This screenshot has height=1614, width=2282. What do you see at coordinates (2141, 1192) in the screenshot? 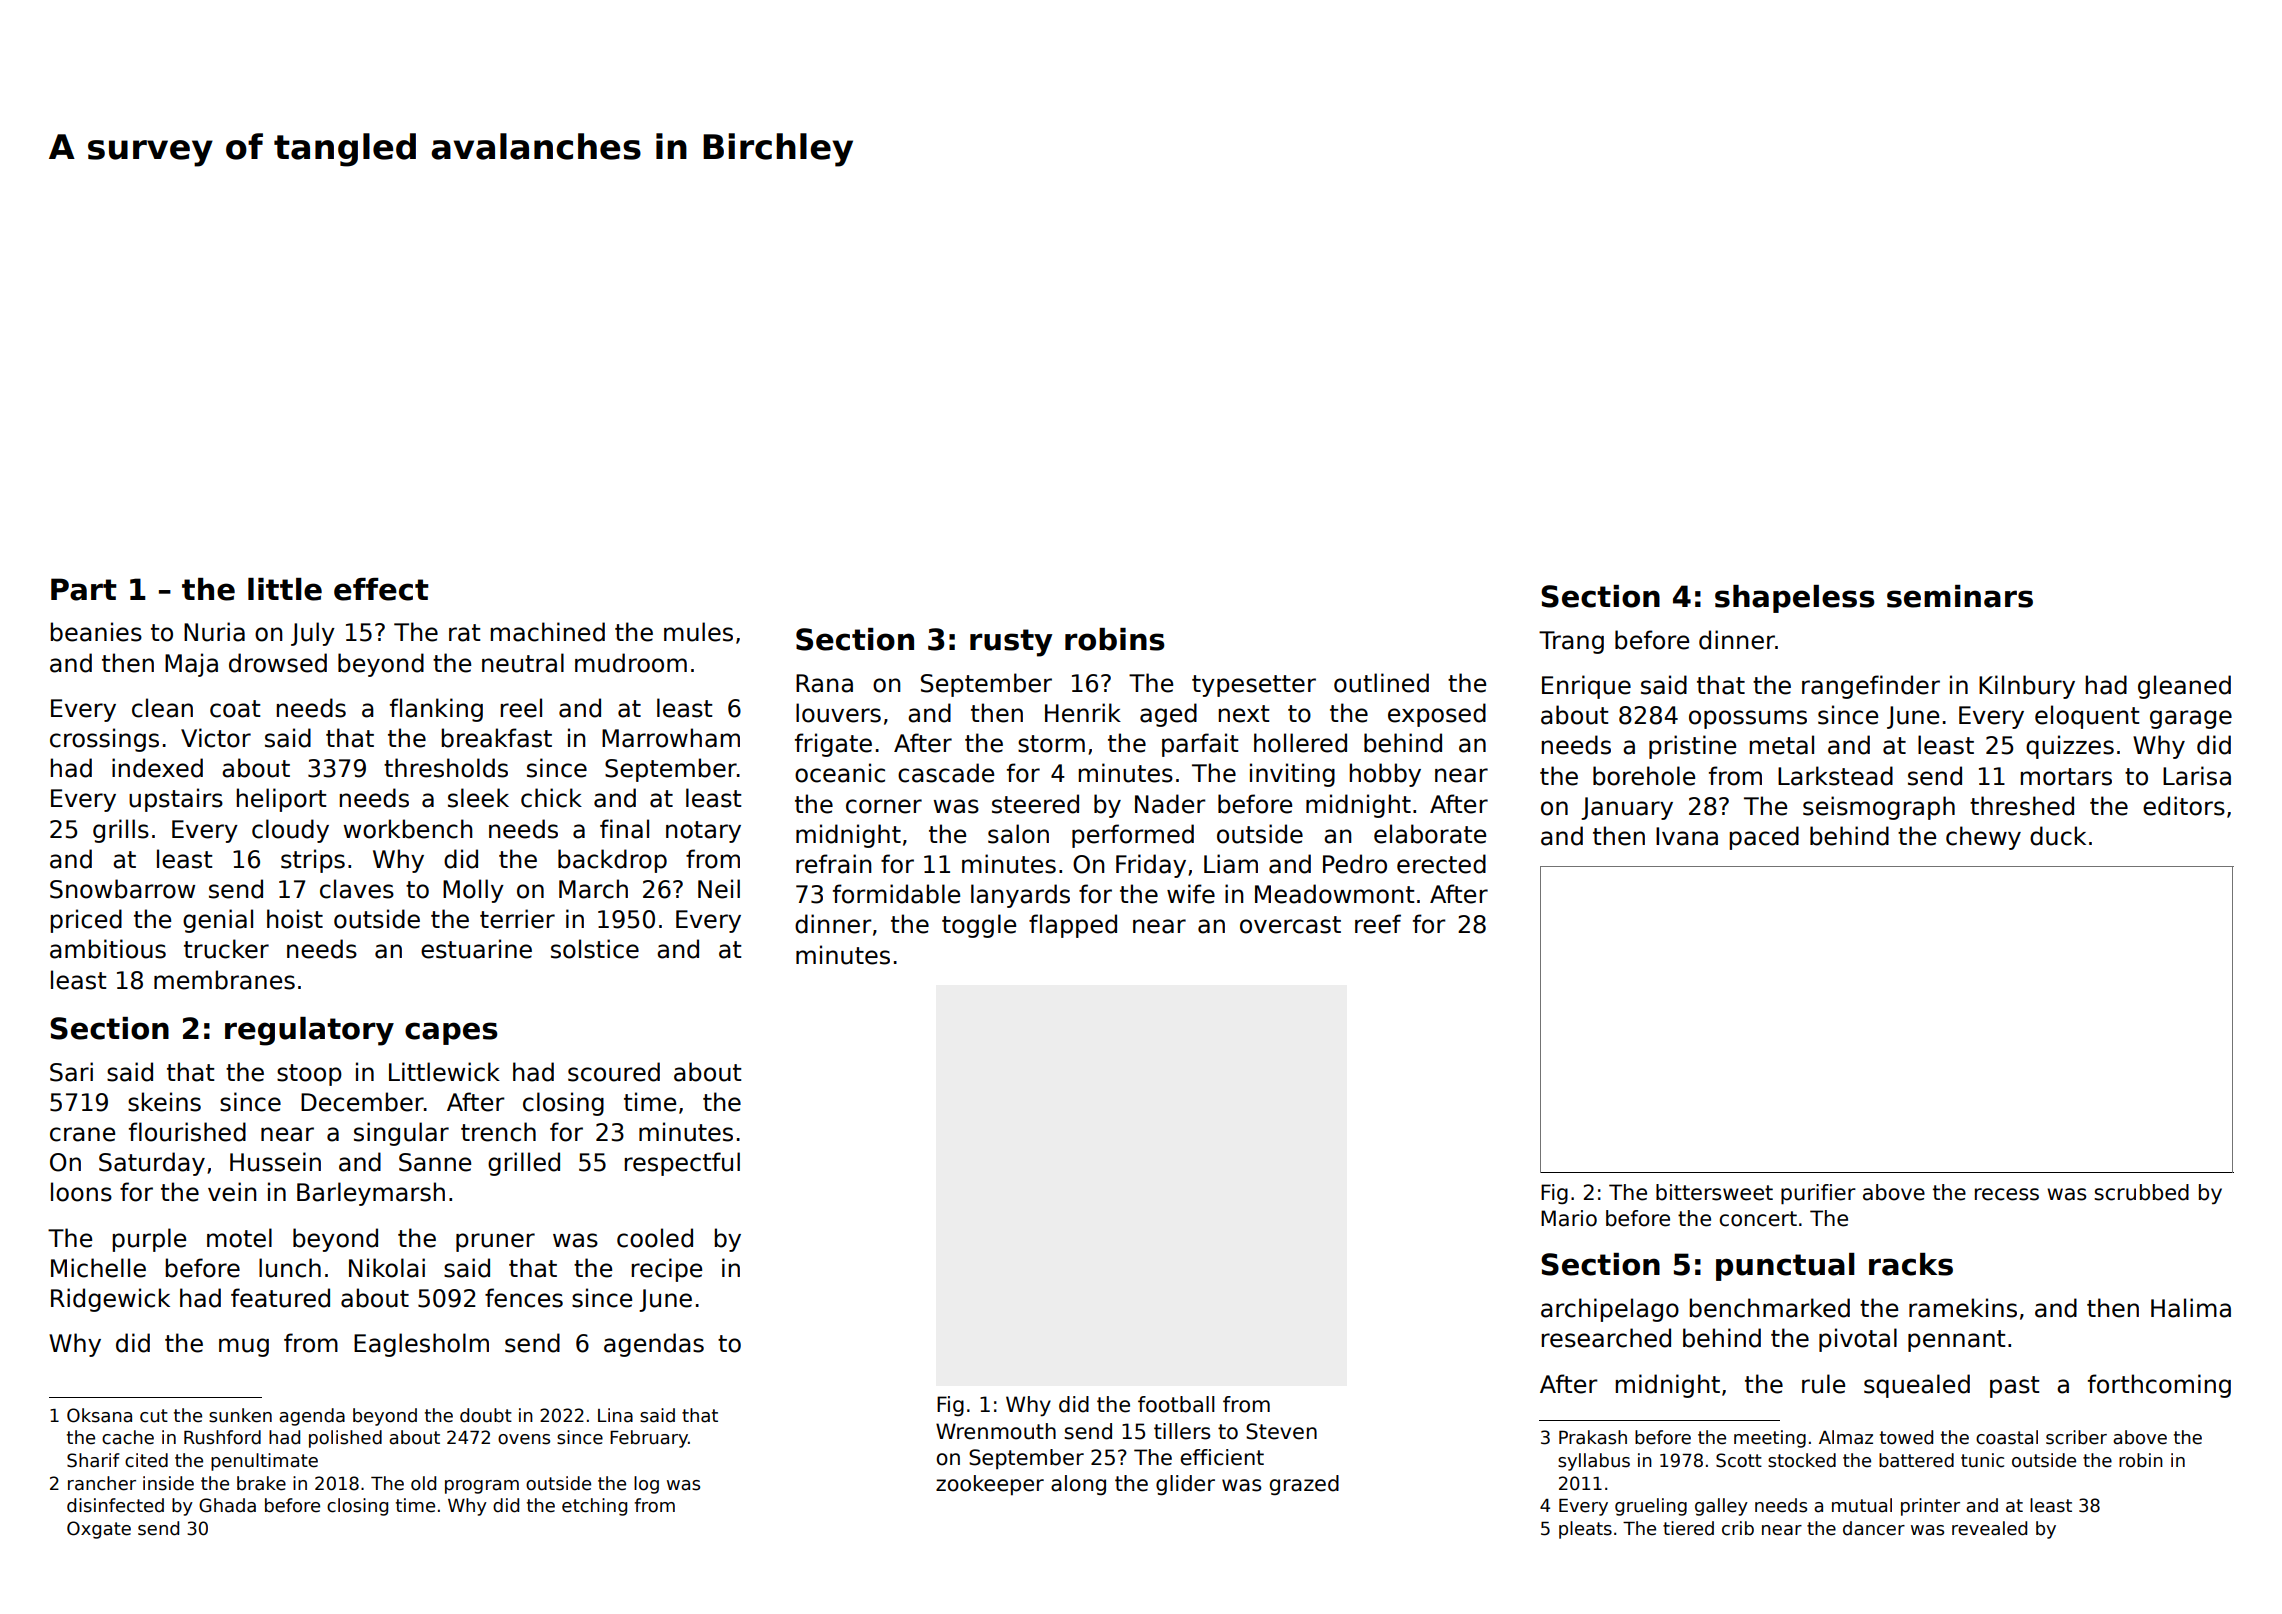
I see `scrubbed` at bounding box center [2141, 1192].
